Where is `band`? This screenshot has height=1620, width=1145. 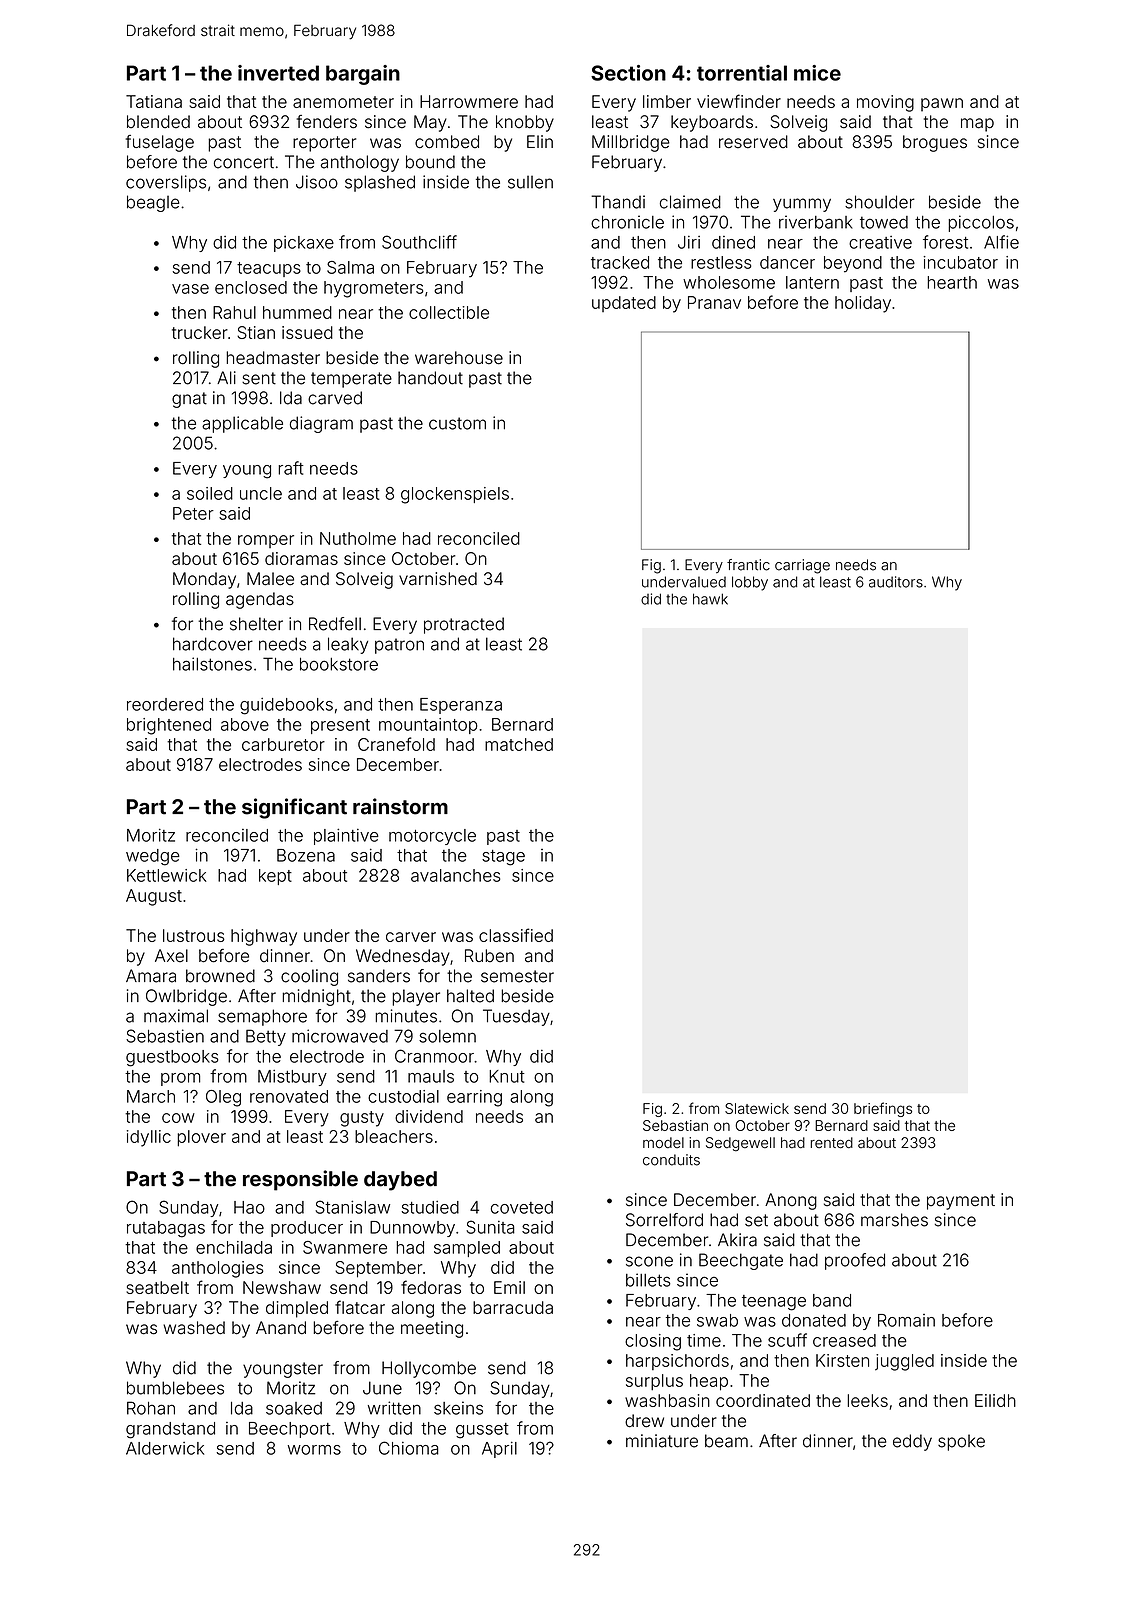
band is located at coordinates (832, 1300).
